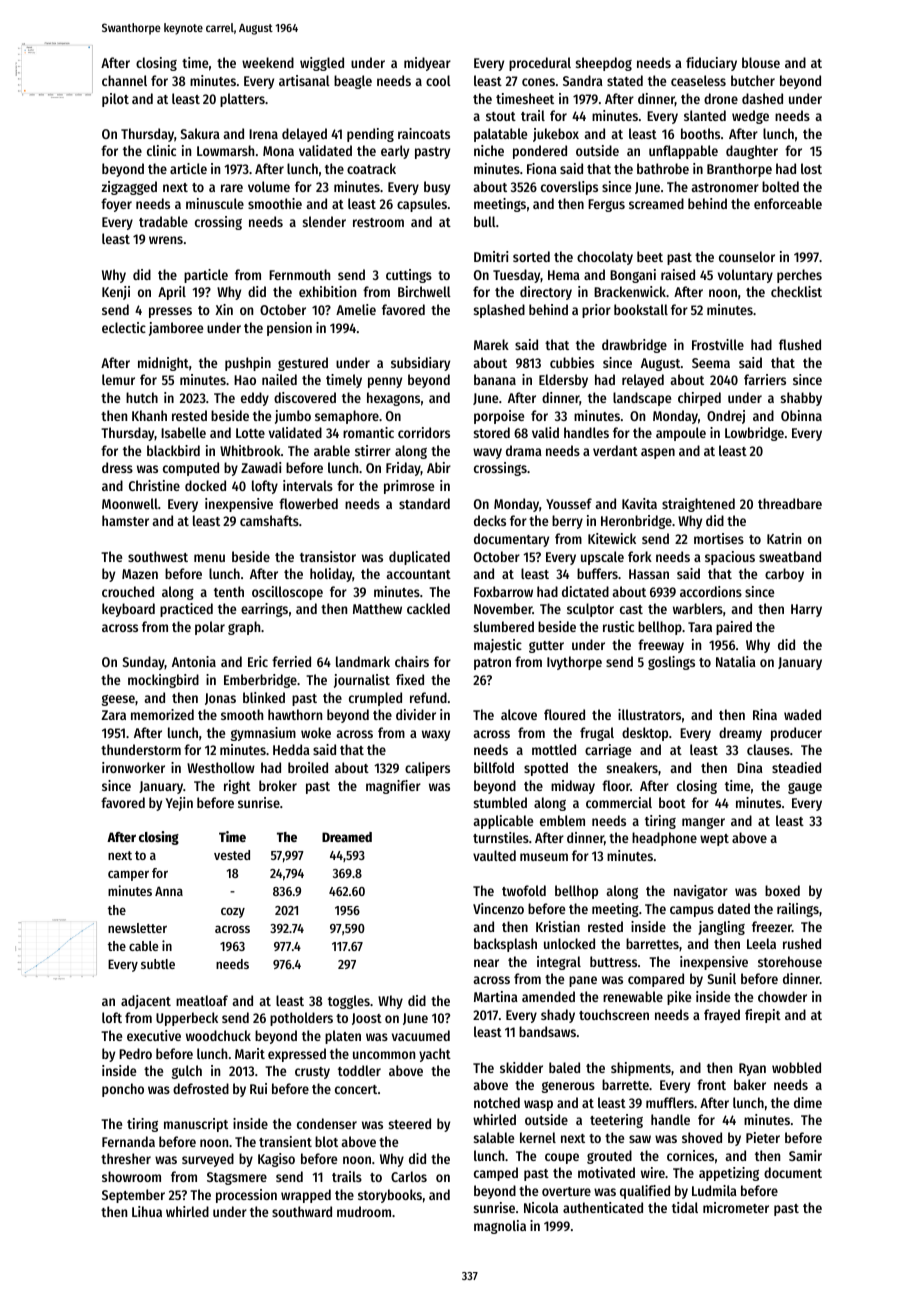  I want to click on Fernanda, so click(128, 1141).
